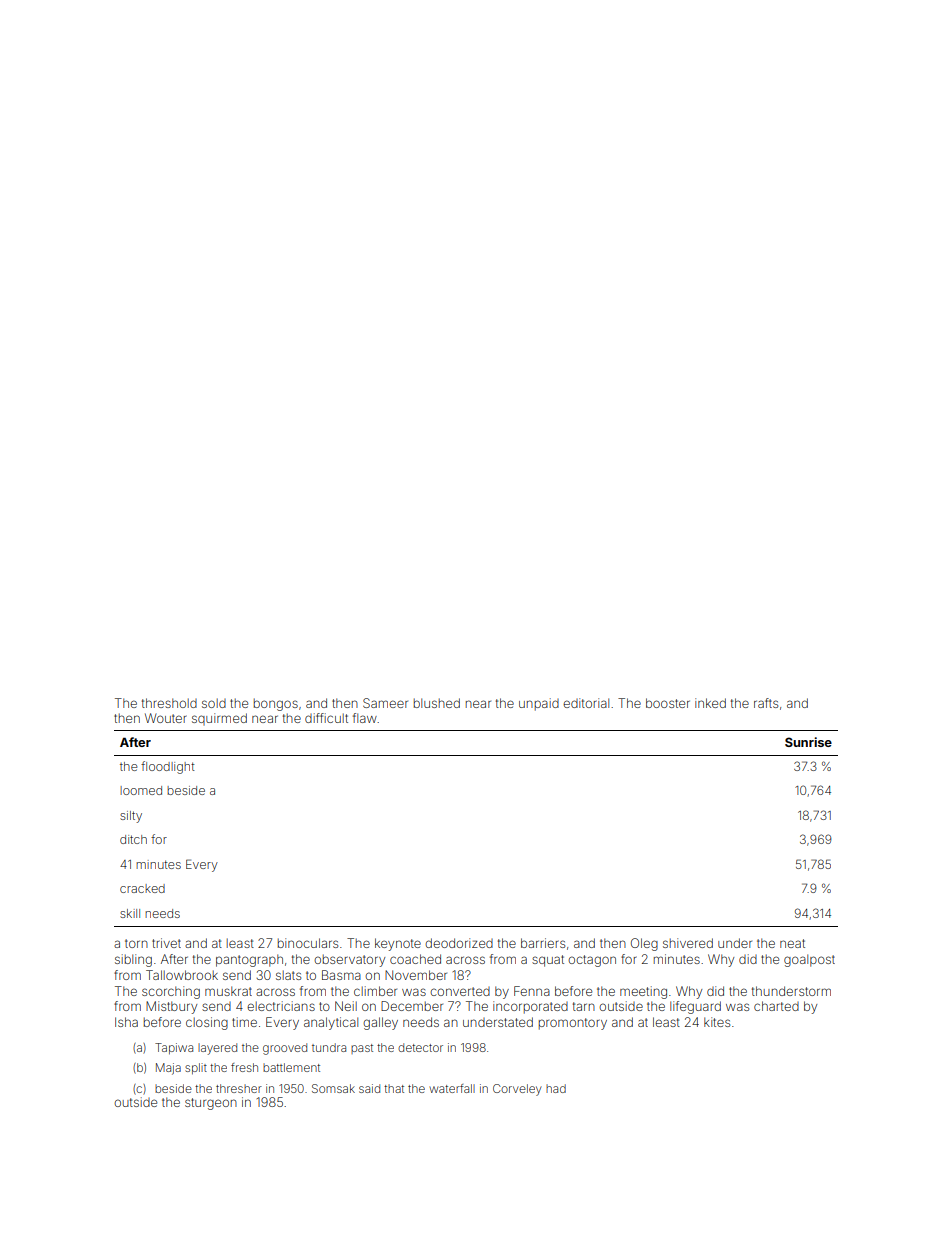 This screenshot has width=952, height=1233. I want to click on loomed, so click(141, 790).
